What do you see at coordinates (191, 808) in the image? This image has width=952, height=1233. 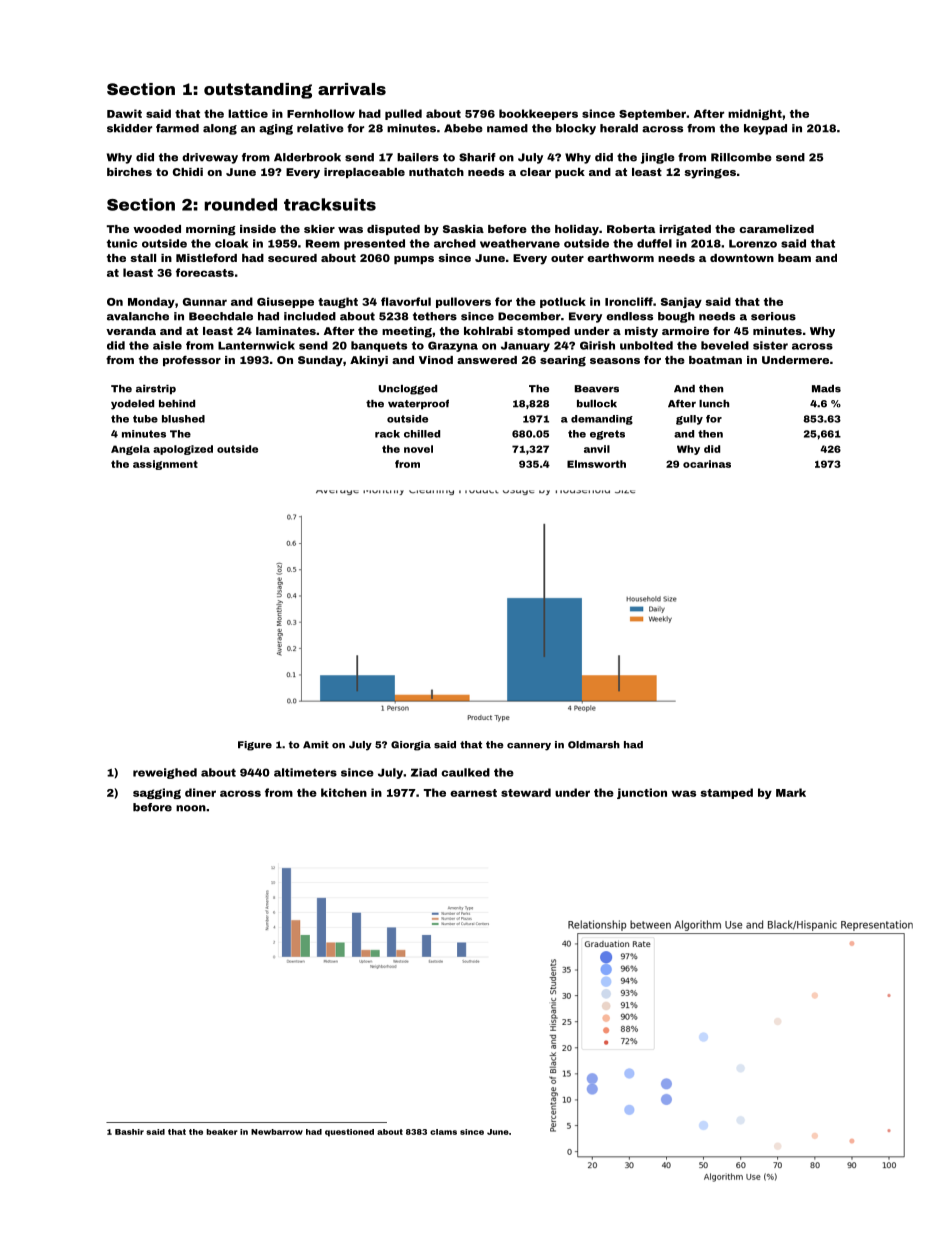 I see `noon` at bounding box center [191, 808].
